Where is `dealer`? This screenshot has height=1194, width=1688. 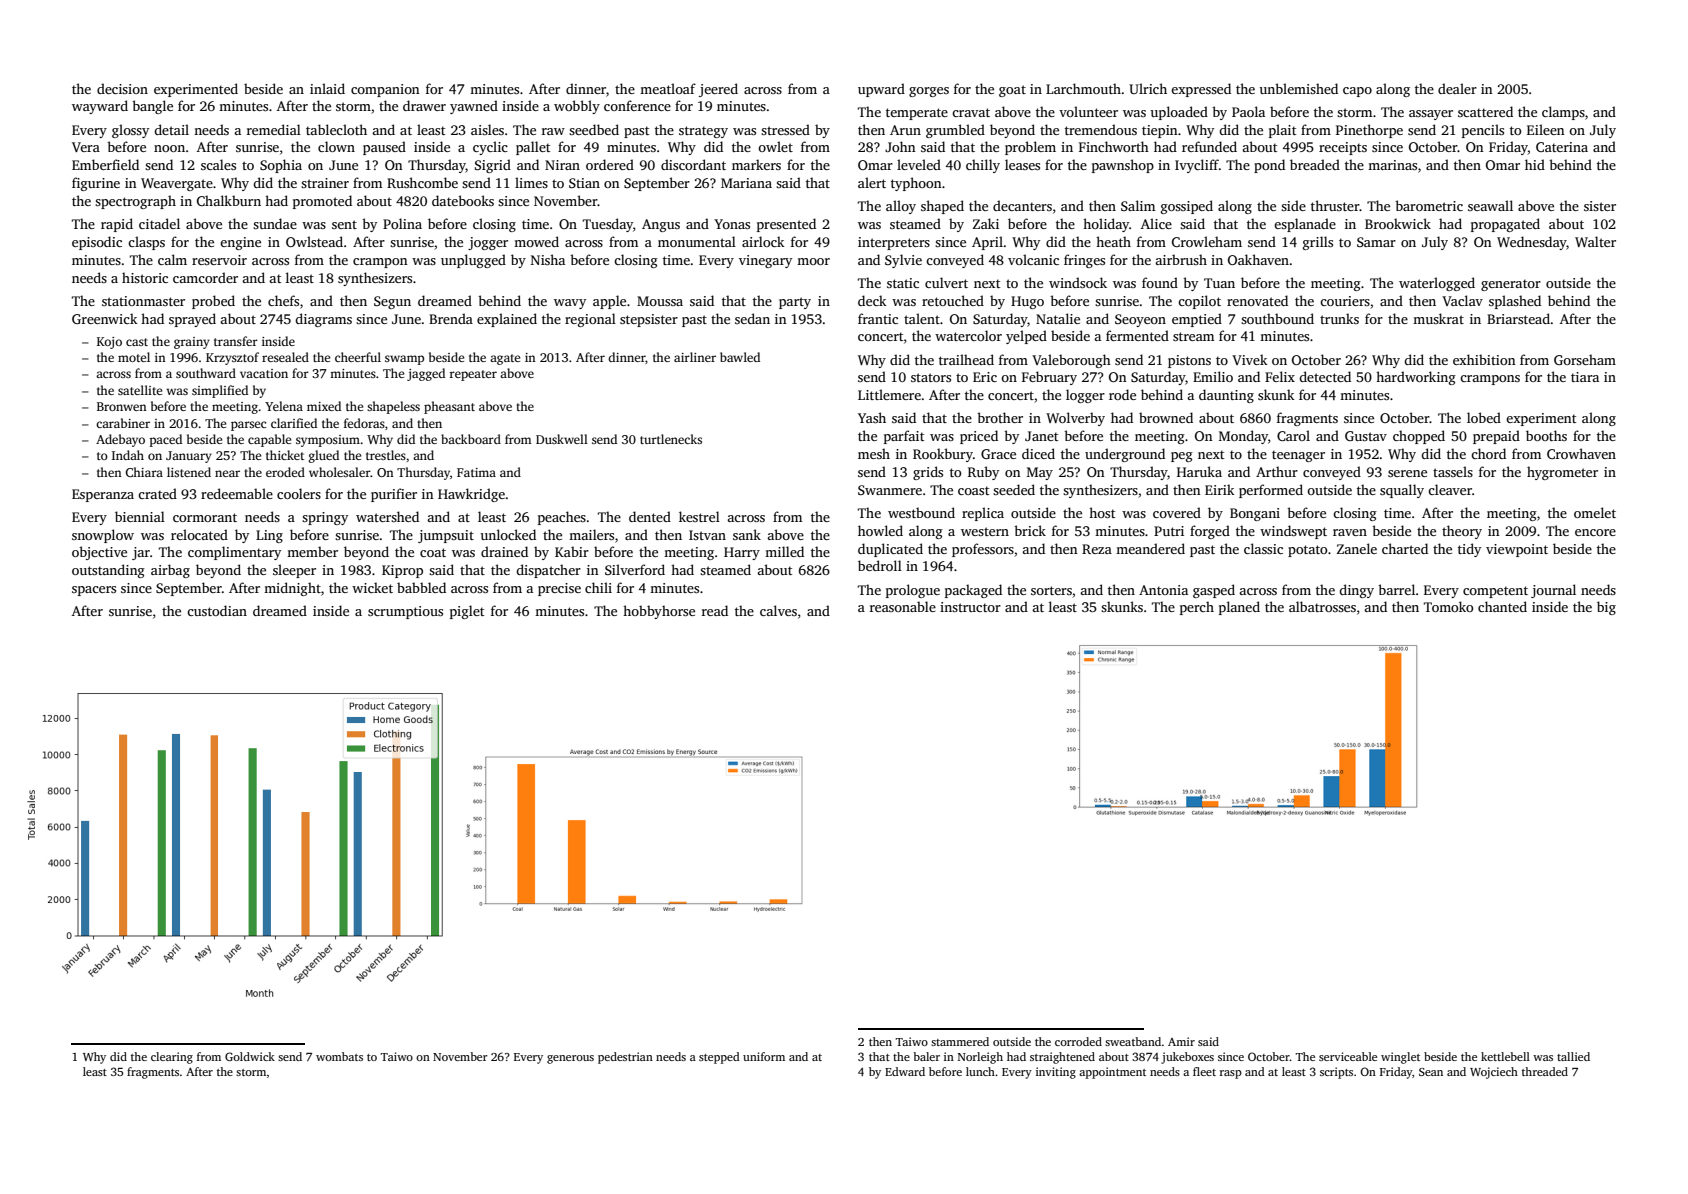 dealer is located at coordinates (1457, 88).
